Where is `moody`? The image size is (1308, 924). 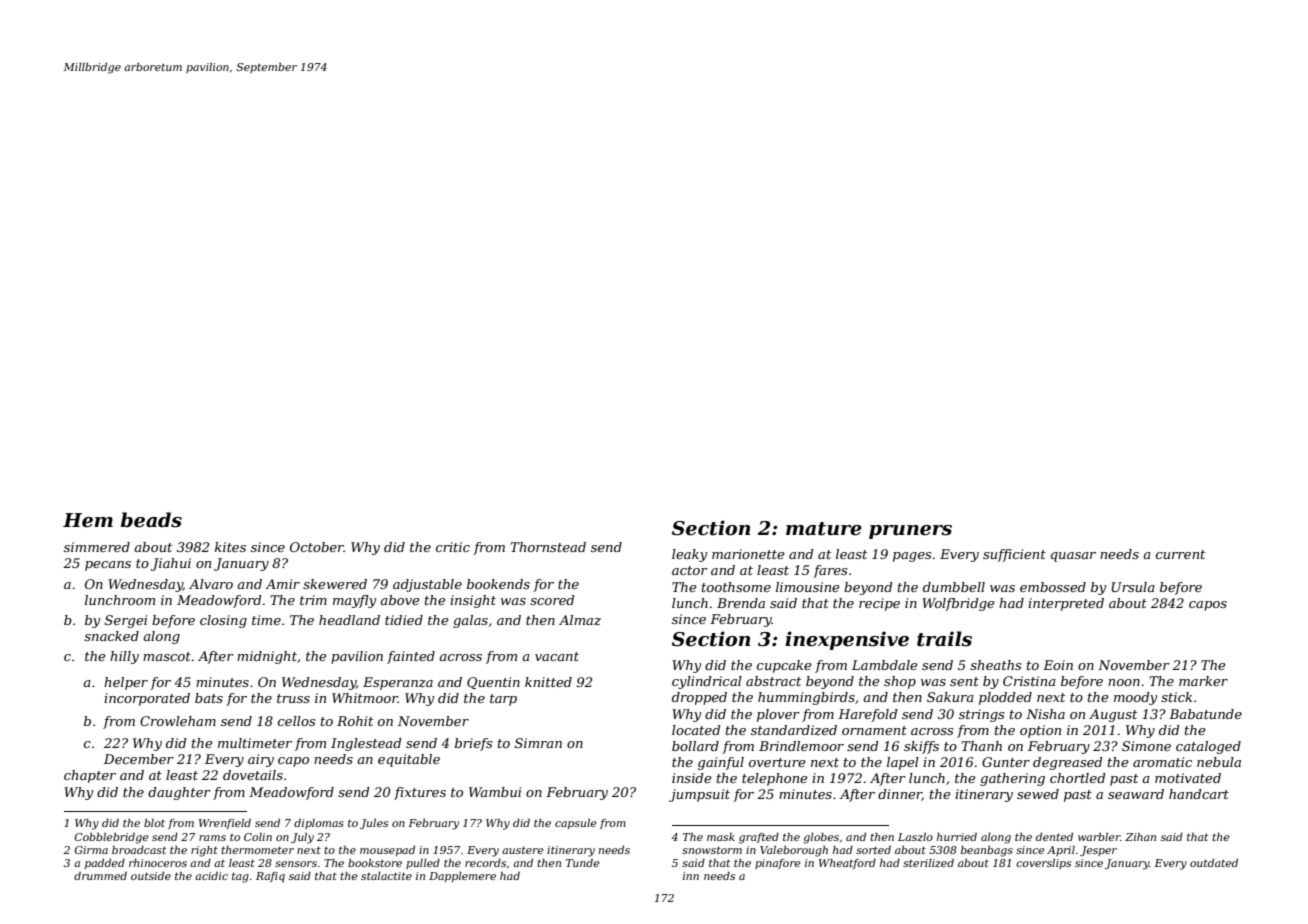 moody is located at coordinates (1135, 698).
